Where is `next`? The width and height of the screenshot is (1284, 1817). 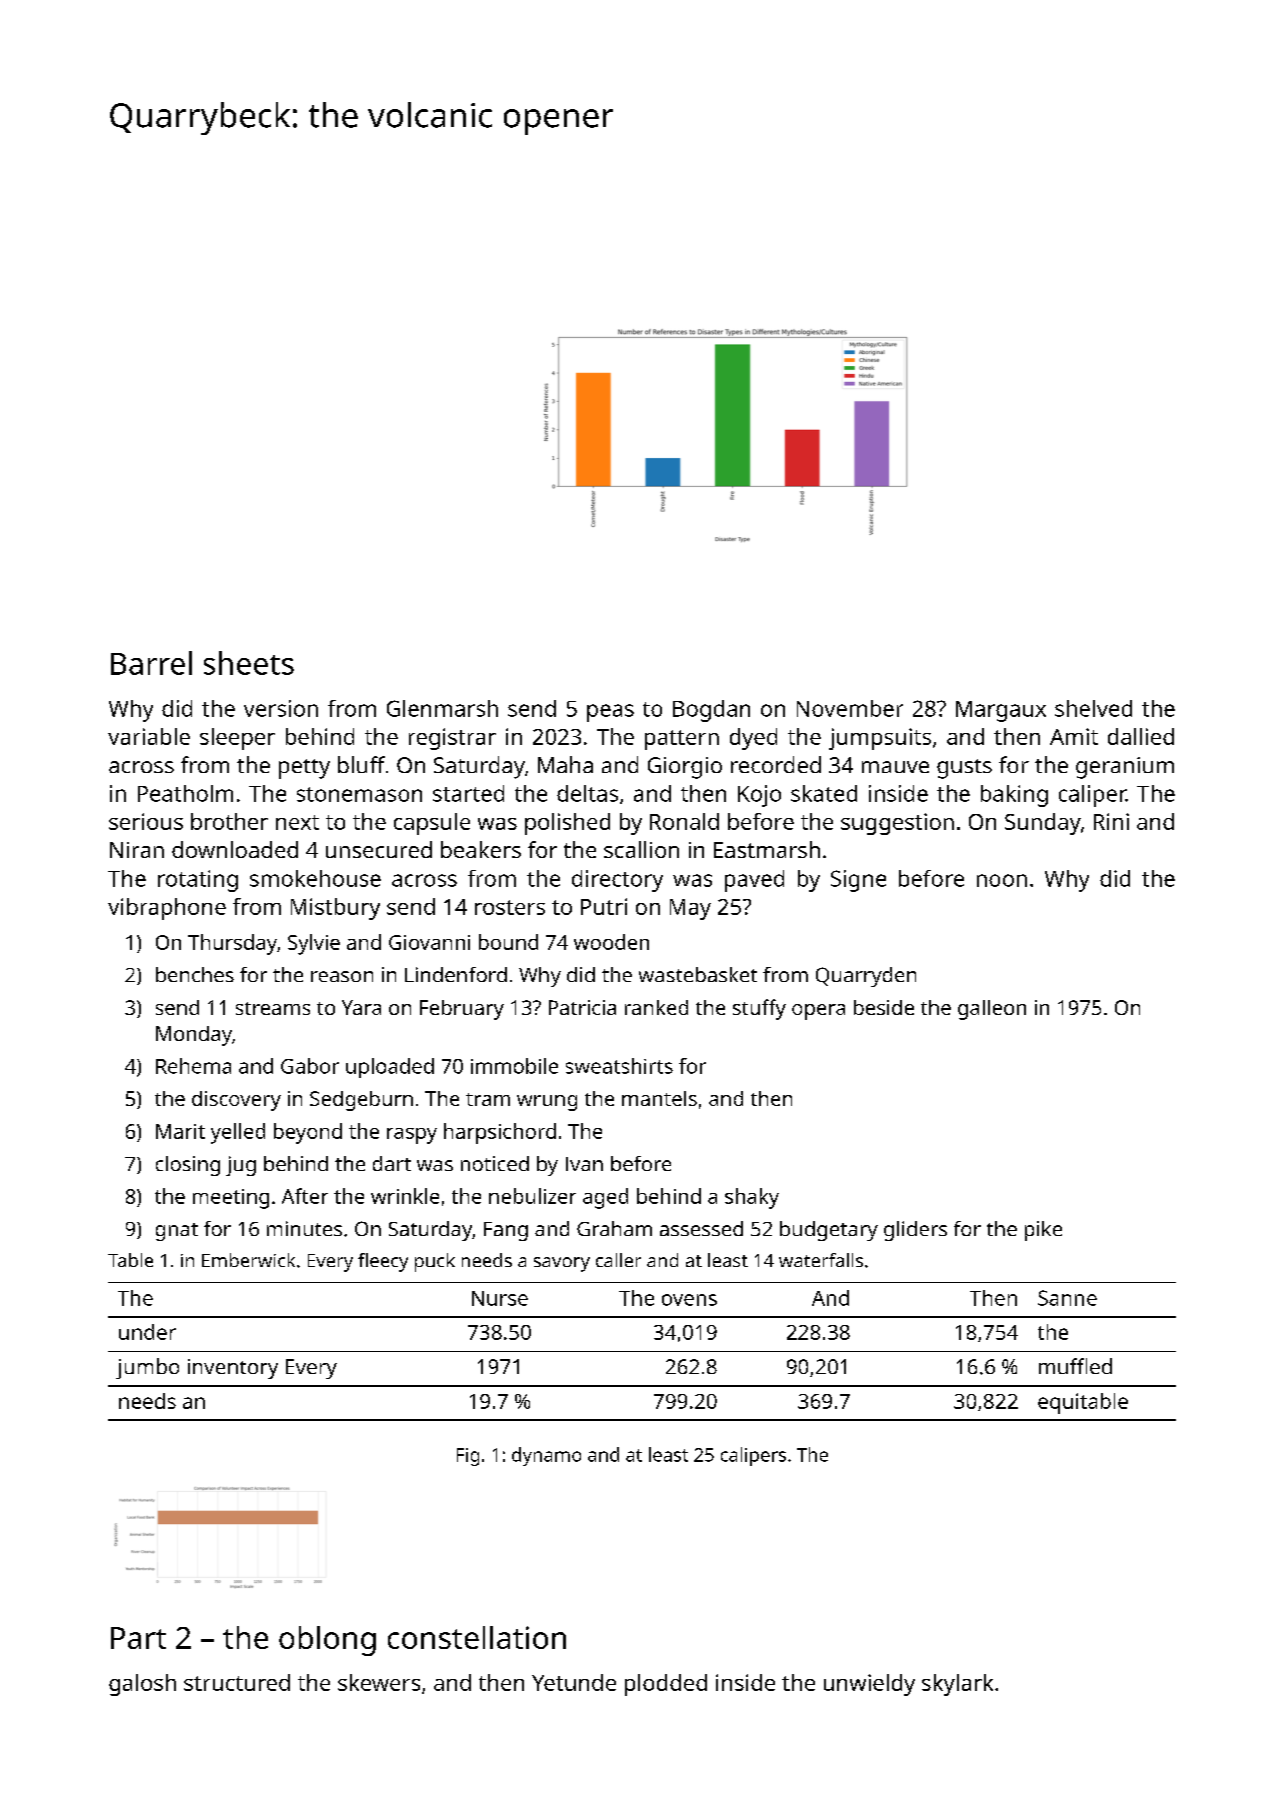
next is located at coordinates (297, 822).
